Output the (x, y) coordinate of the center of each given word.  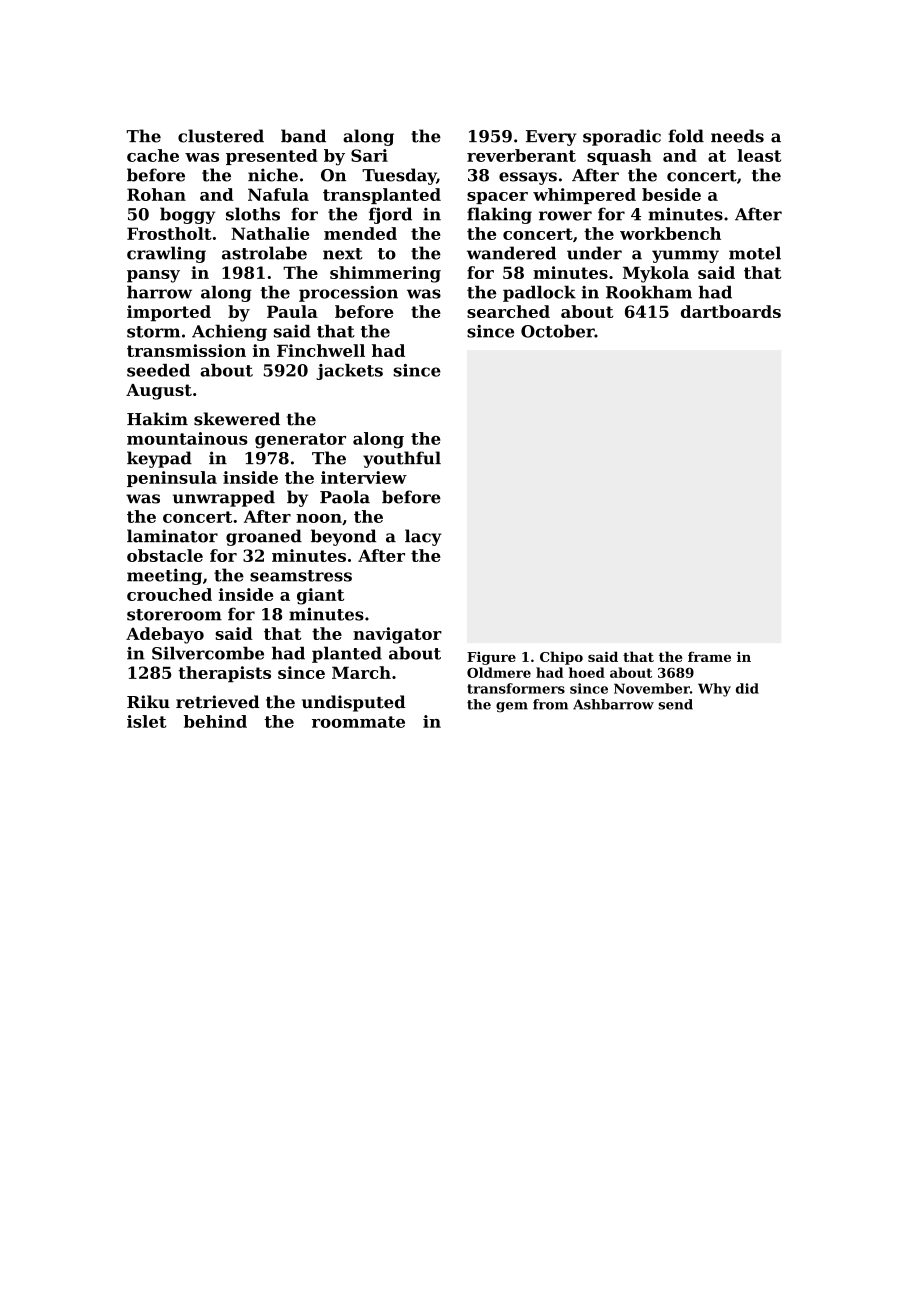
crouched (169, 594)
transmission (186, 350)
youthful (402, 459)
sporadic (622, 137)
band (303, 136)
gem (512, 707)
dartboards (731, 311)
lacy (423, 537)
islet (146, 721)
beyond (343, 537)
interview (364, 477)
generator (300, 441)
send (675, 704)
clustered (221, 136)
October (558, 331)
